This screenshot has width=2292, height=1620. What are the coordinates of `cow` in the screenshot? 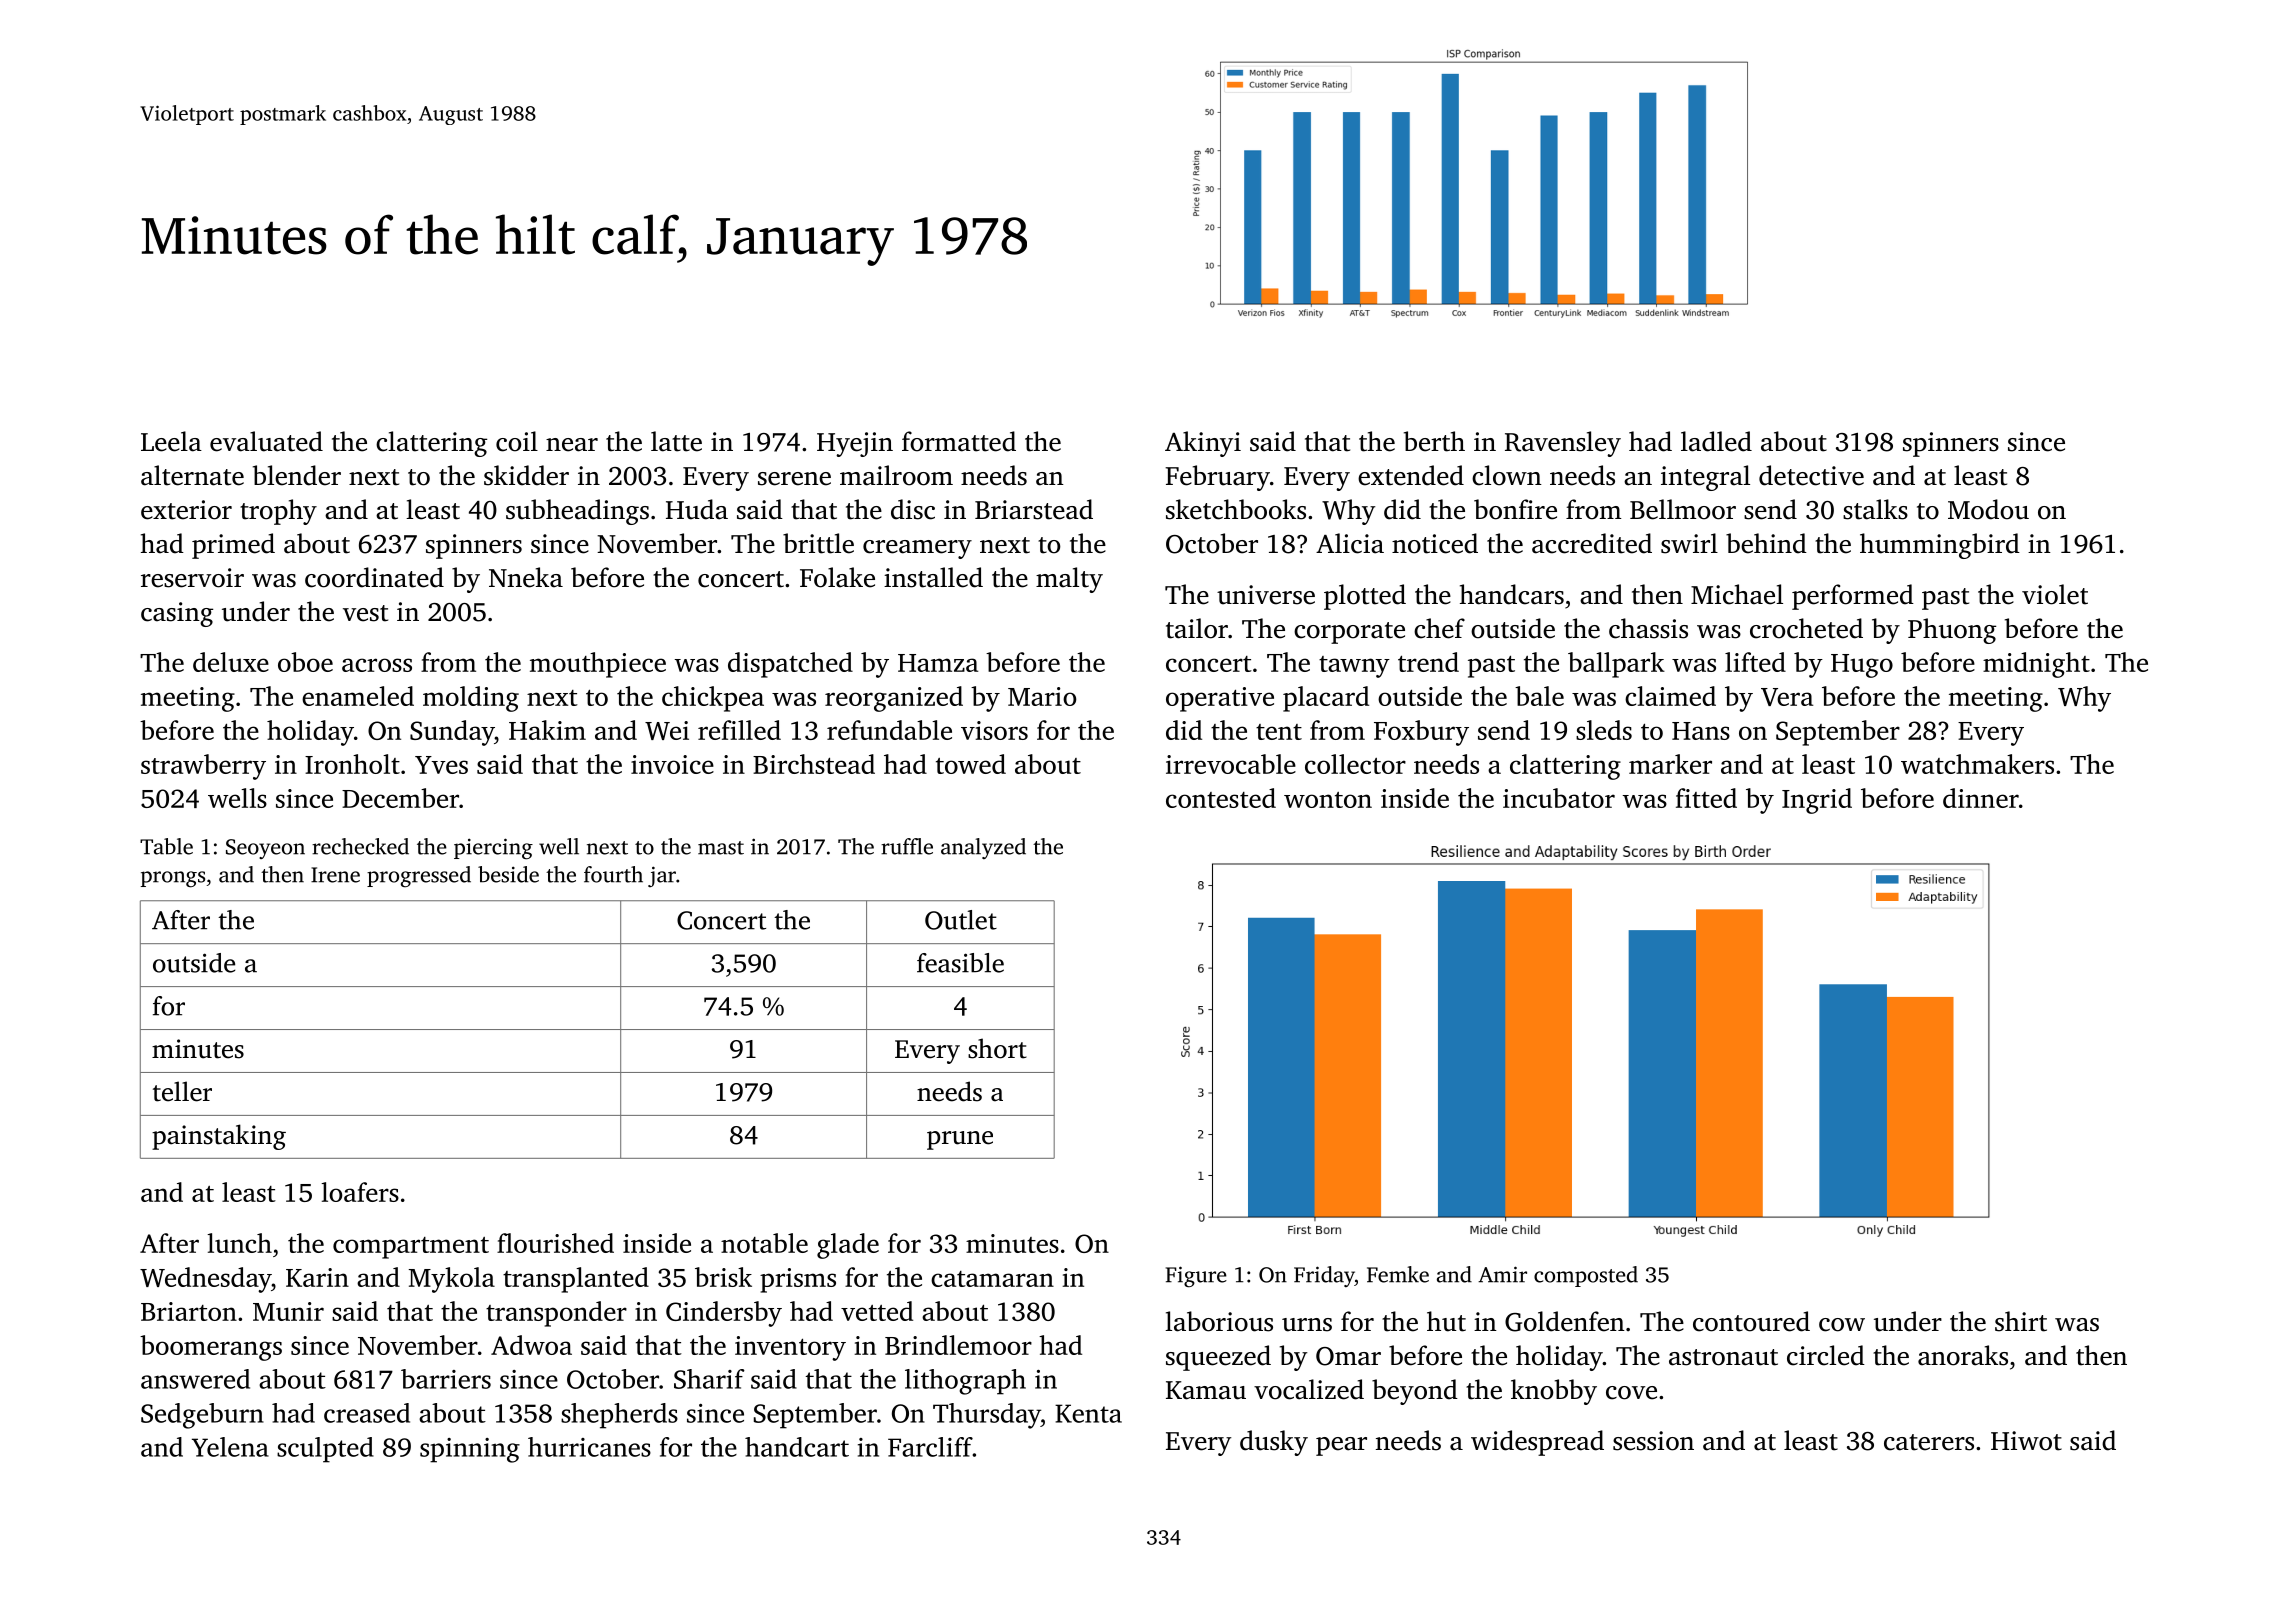 It's located at (1842, 1325).
